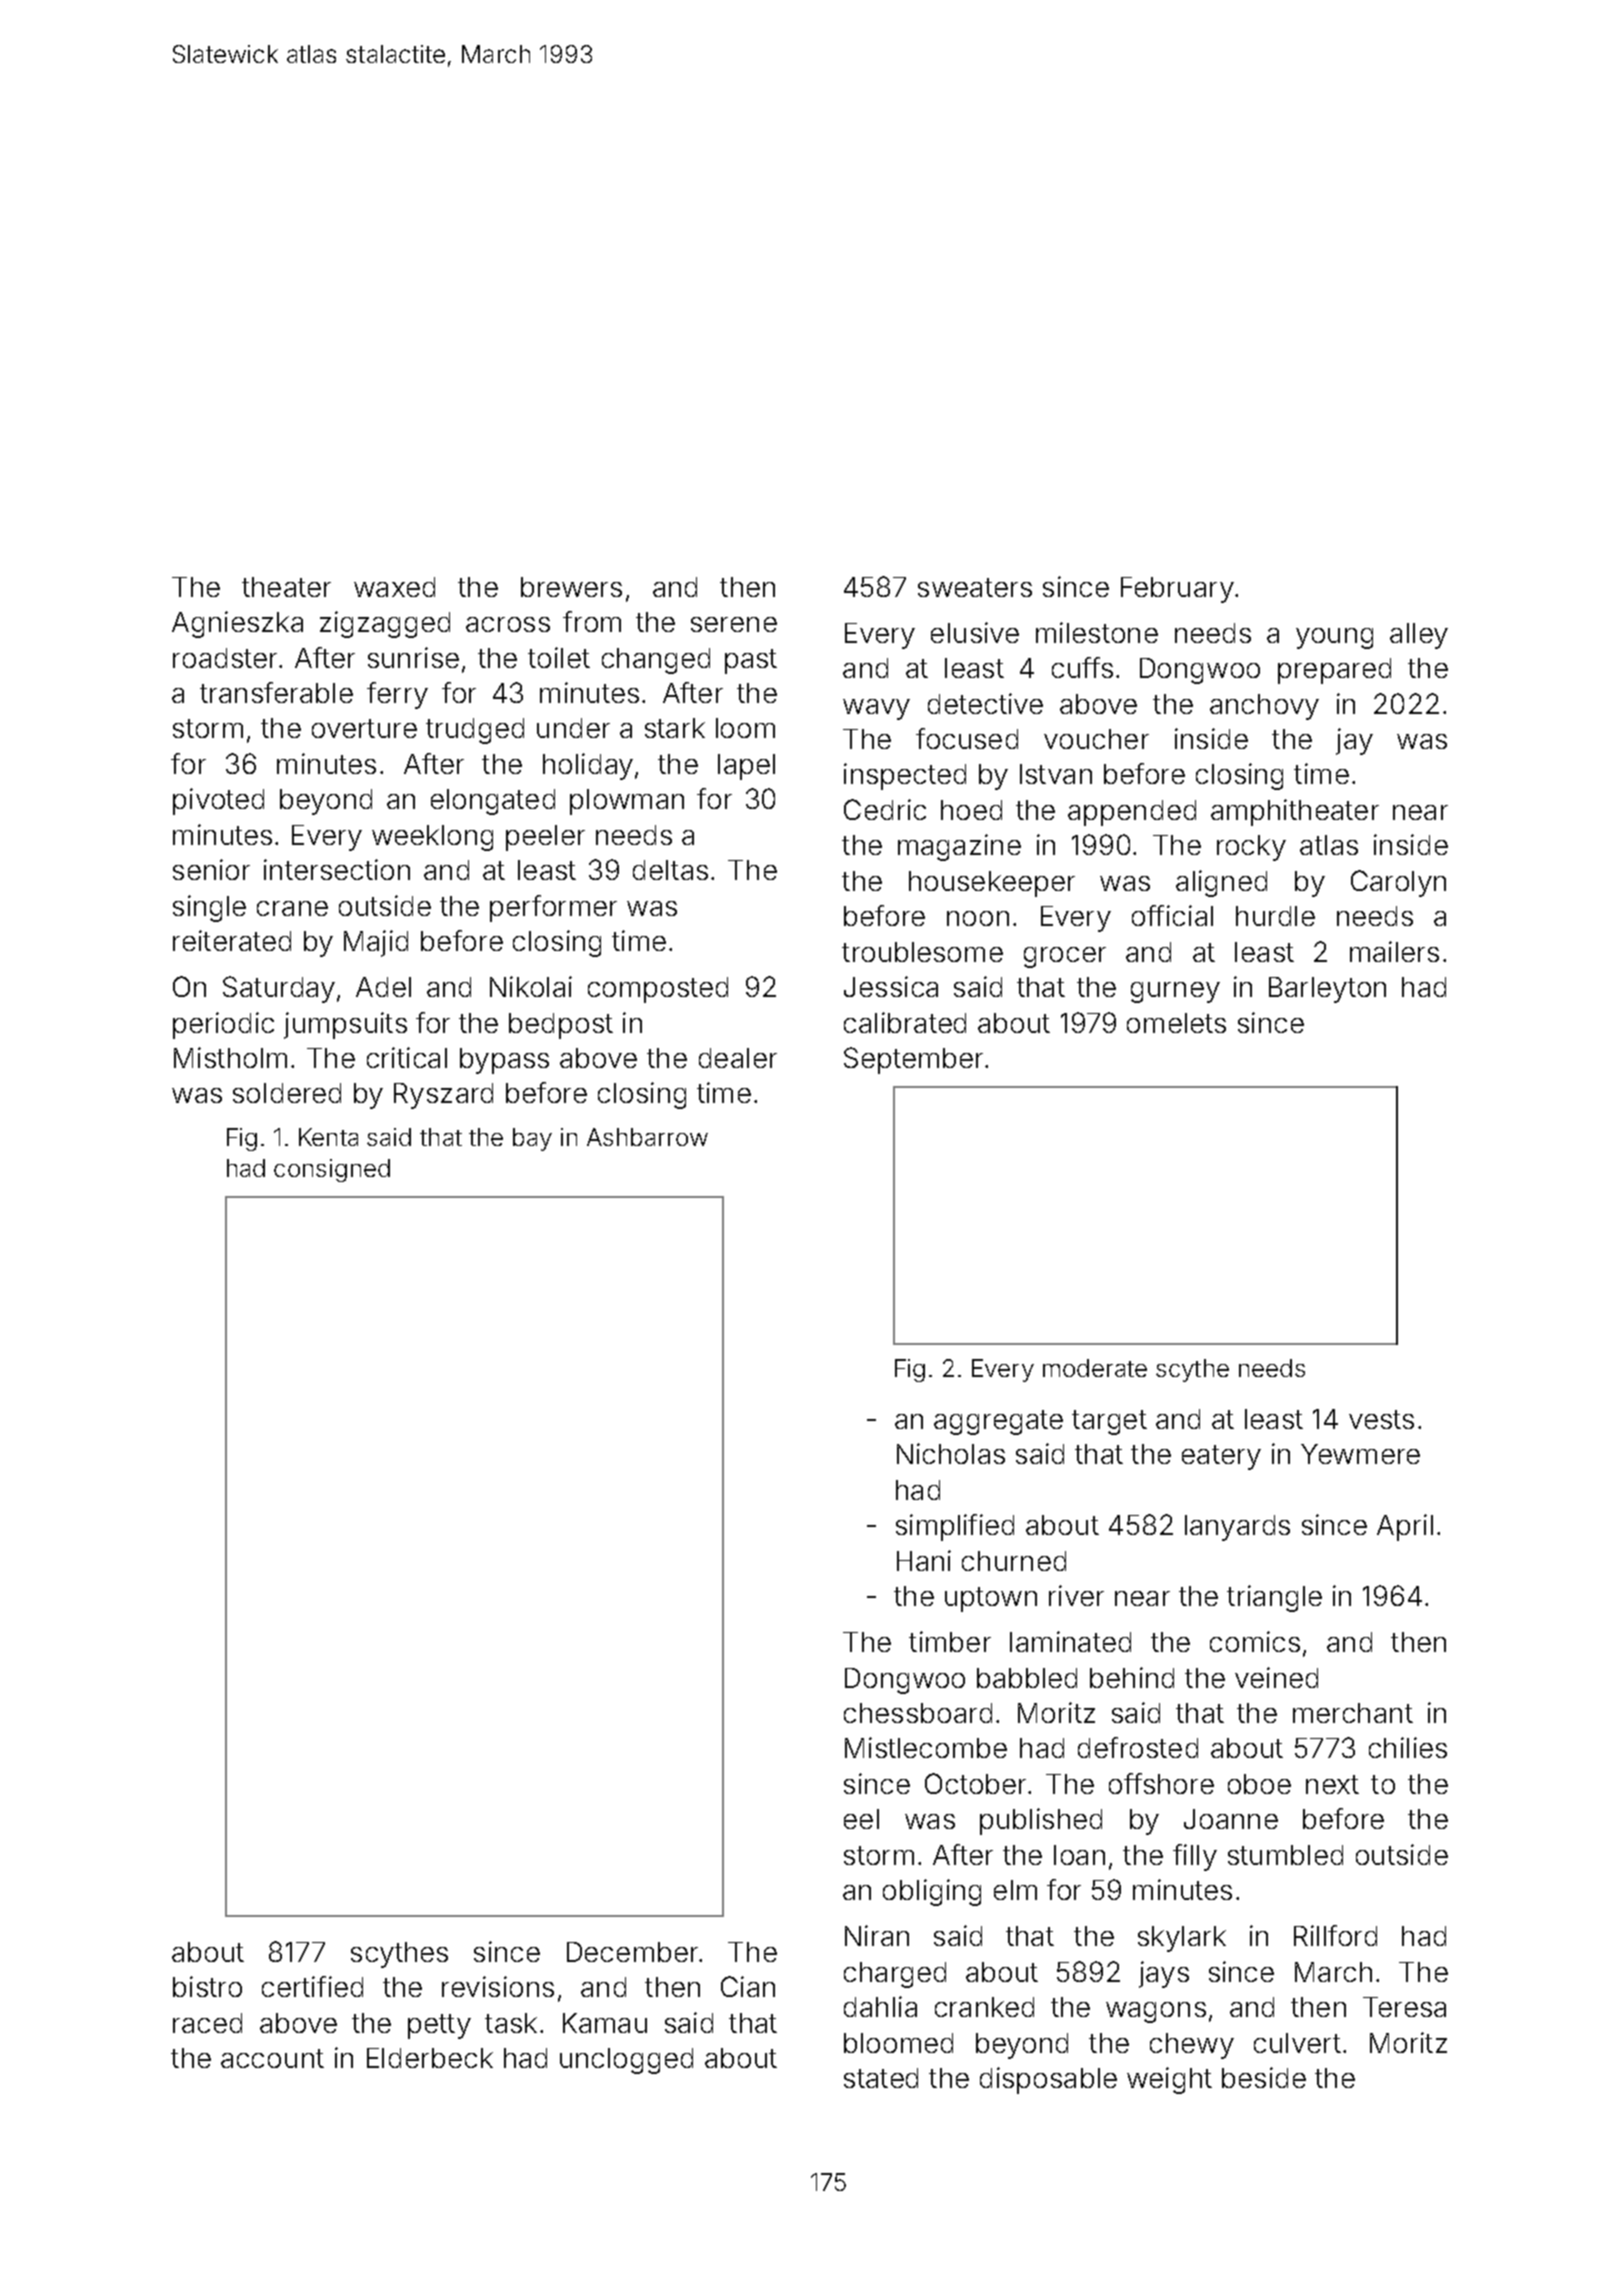 The width and height of the image is (1620, 2292). I want to click on waxed, so click(394, 587).
